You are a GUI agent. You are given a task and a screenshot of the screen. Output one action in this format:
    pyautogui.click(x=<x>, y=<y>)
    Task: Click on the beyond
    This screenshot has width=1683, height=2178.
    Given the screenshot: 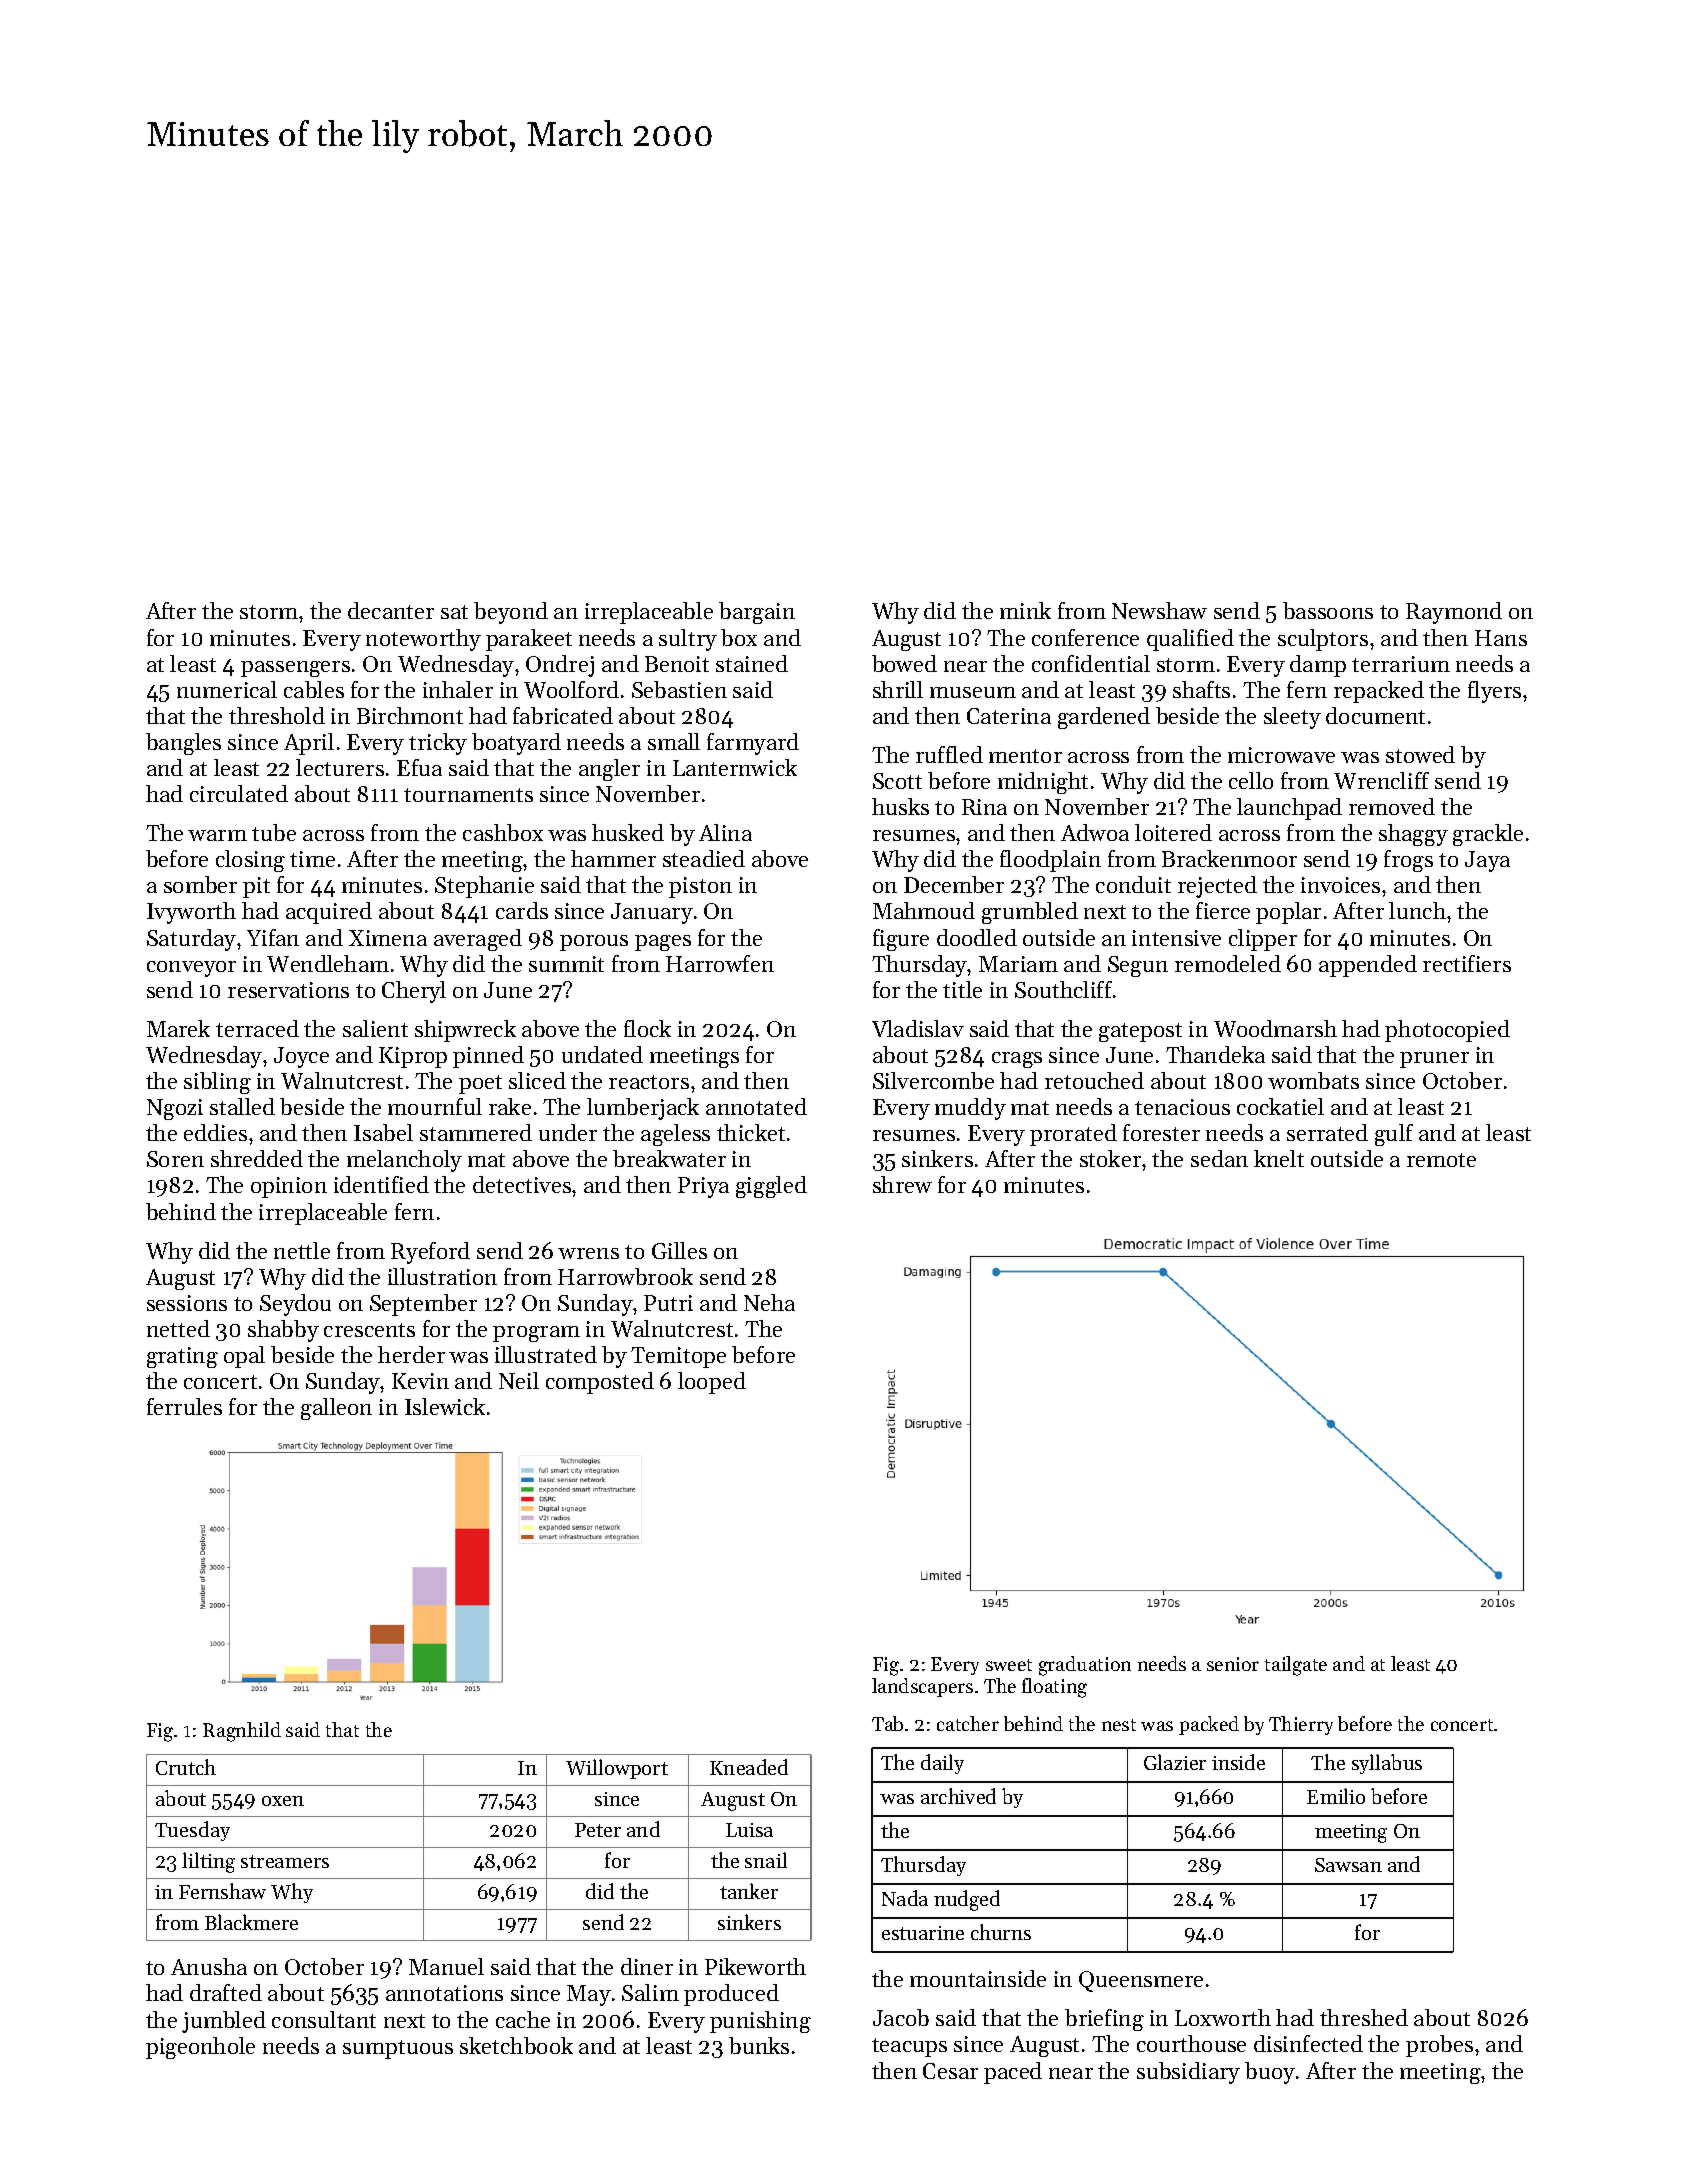 What is the action you would take?
    pyautogui.click(x=511, y=613)
